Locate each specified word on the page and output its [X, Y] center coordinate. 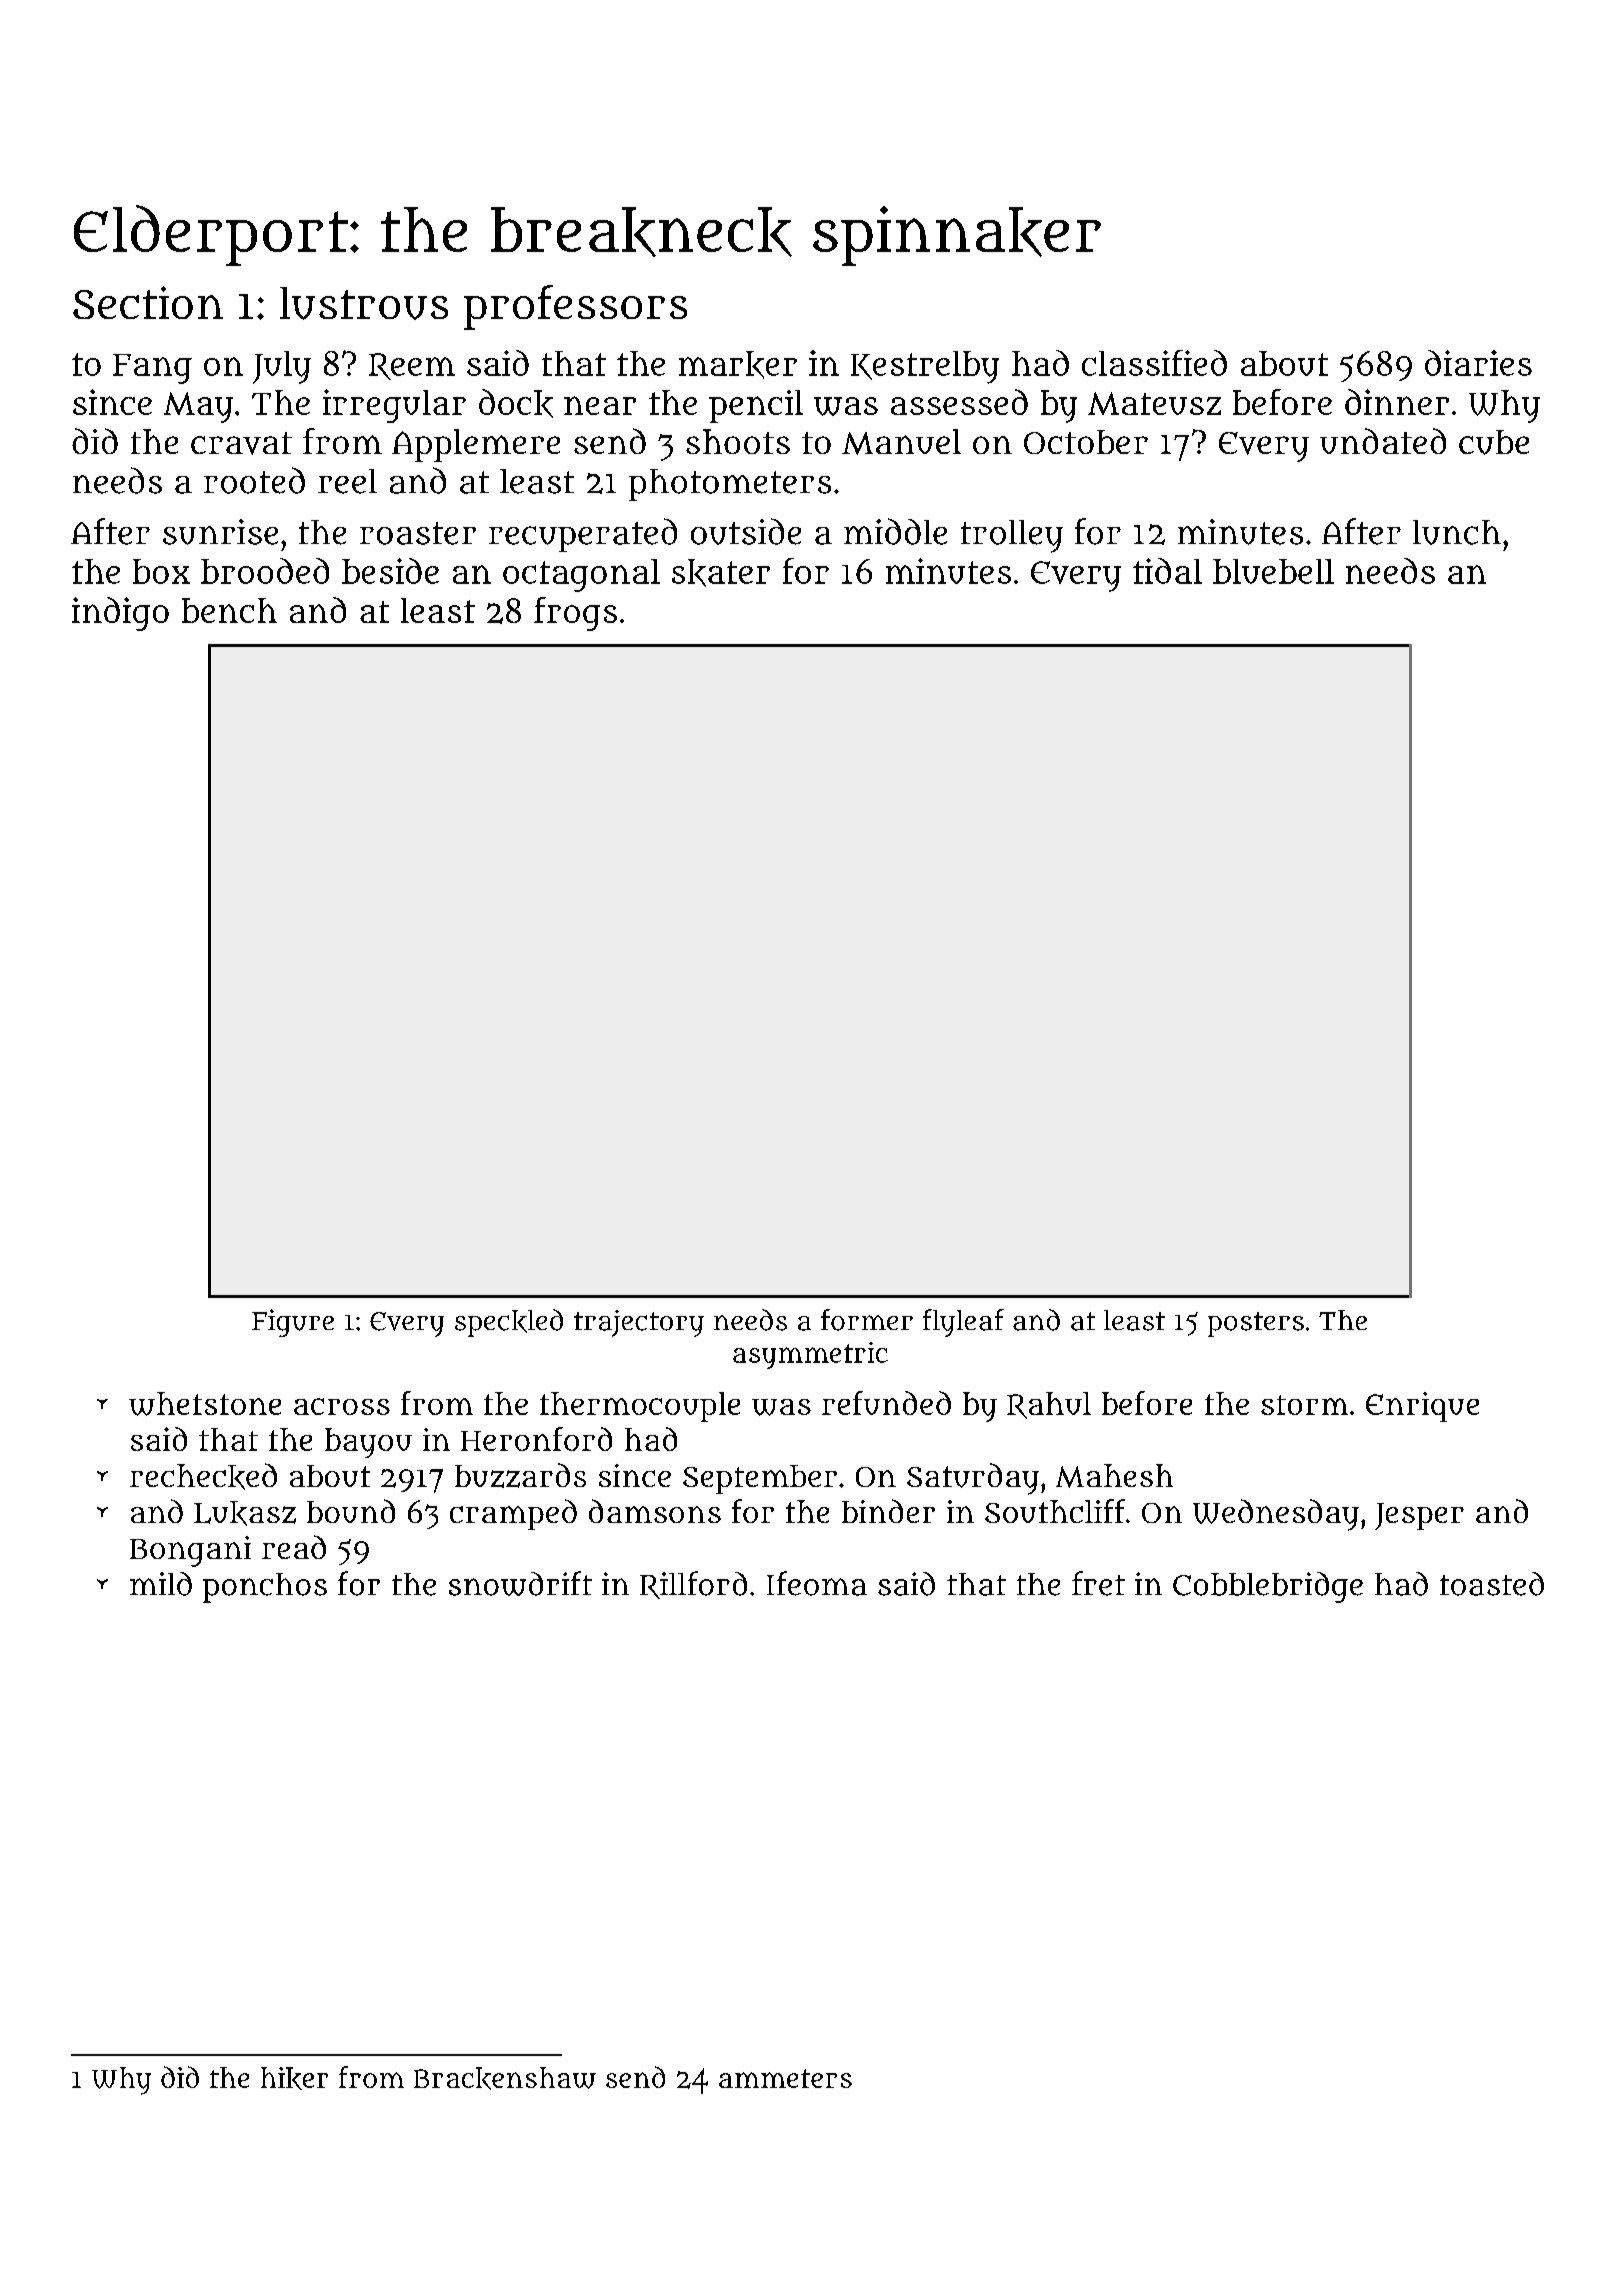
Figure [293, 1323]
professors [575, 307]
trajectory [639, 1323]
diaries [1478, 363]
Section [148, 302]
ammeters [785, 2078]
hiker [294, 2078]
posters [1256, 1324]
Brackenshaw [505, 2078]
